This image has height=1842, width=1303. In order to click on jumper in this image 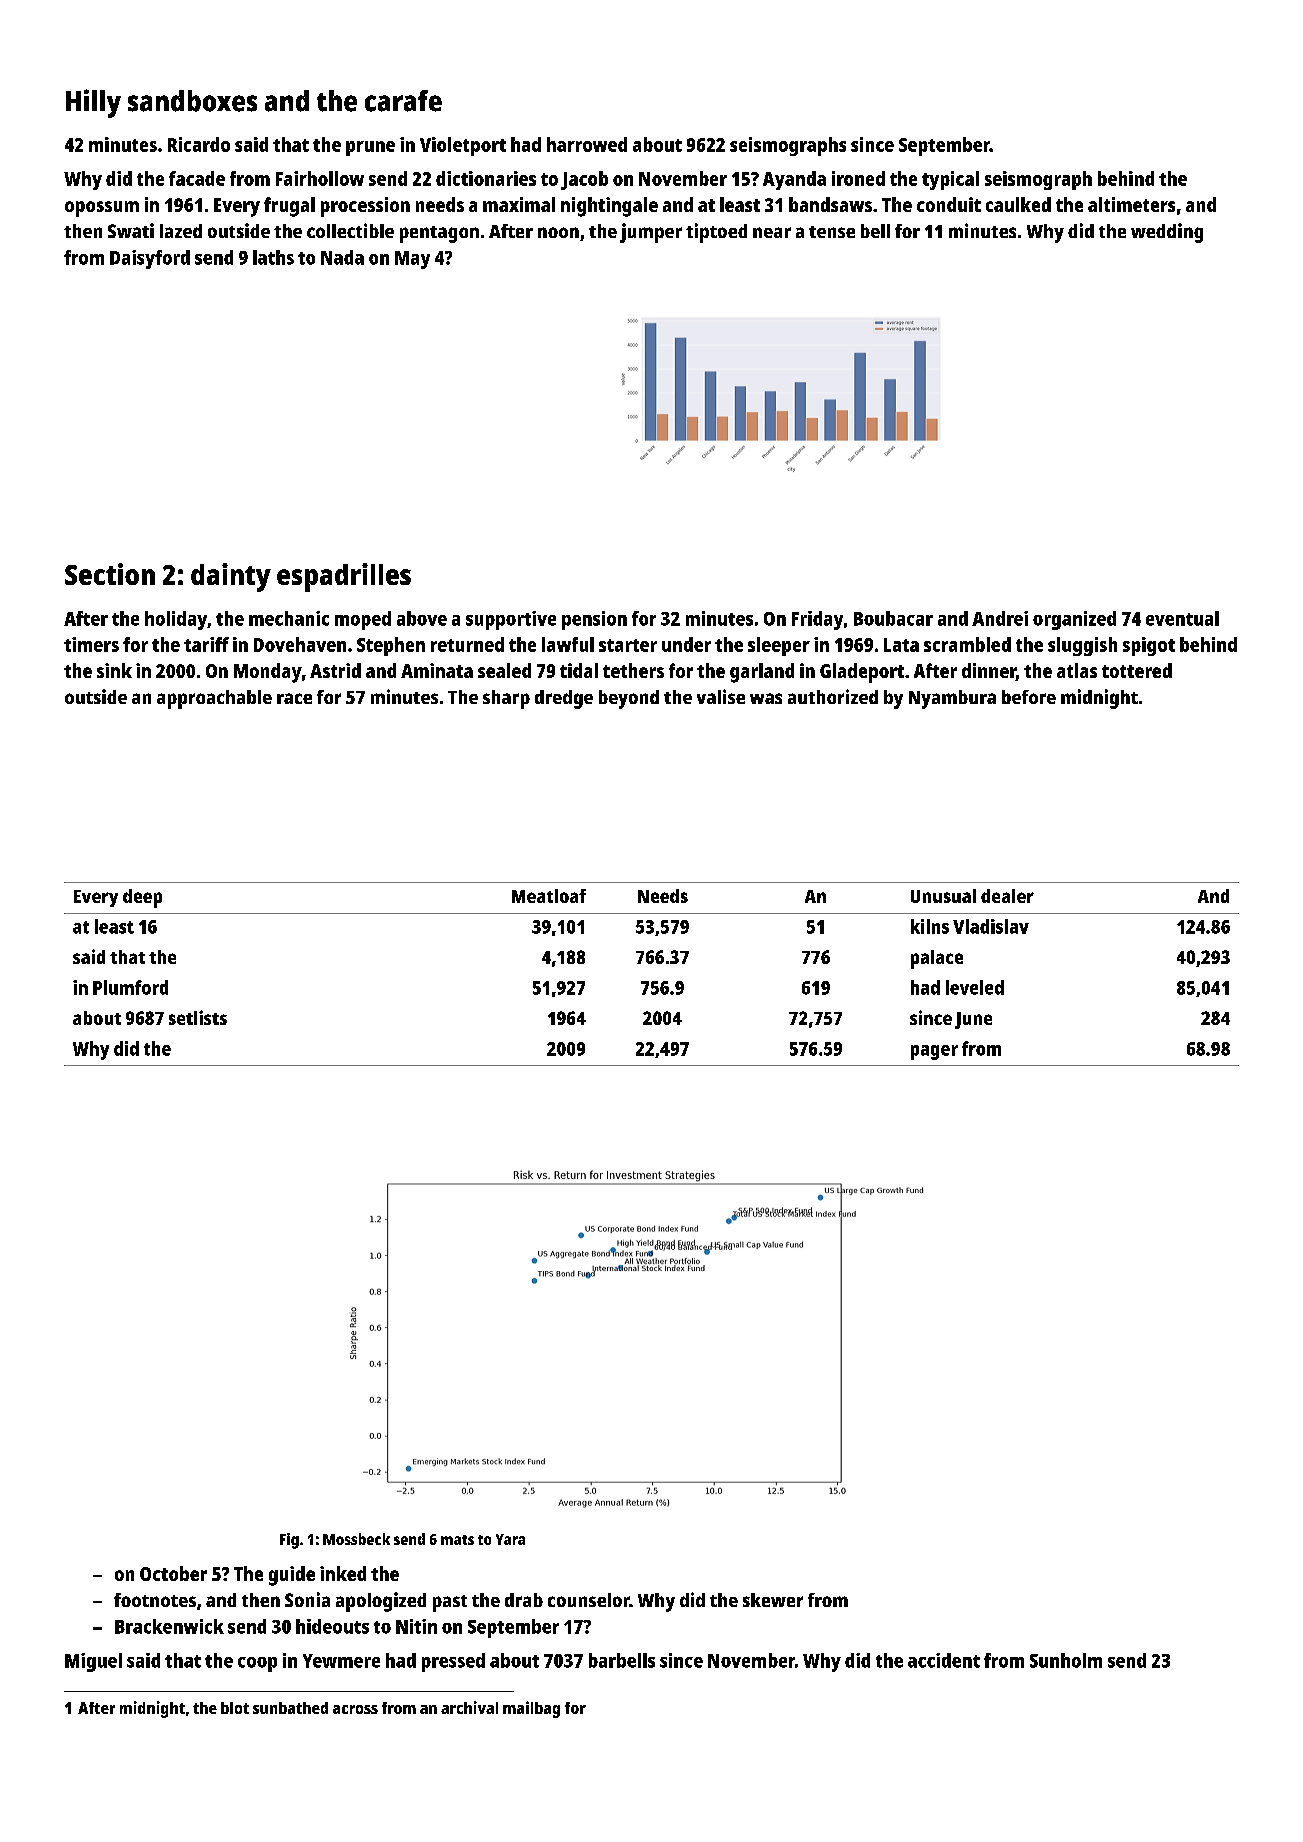, I will do `click(651, 233)`.
